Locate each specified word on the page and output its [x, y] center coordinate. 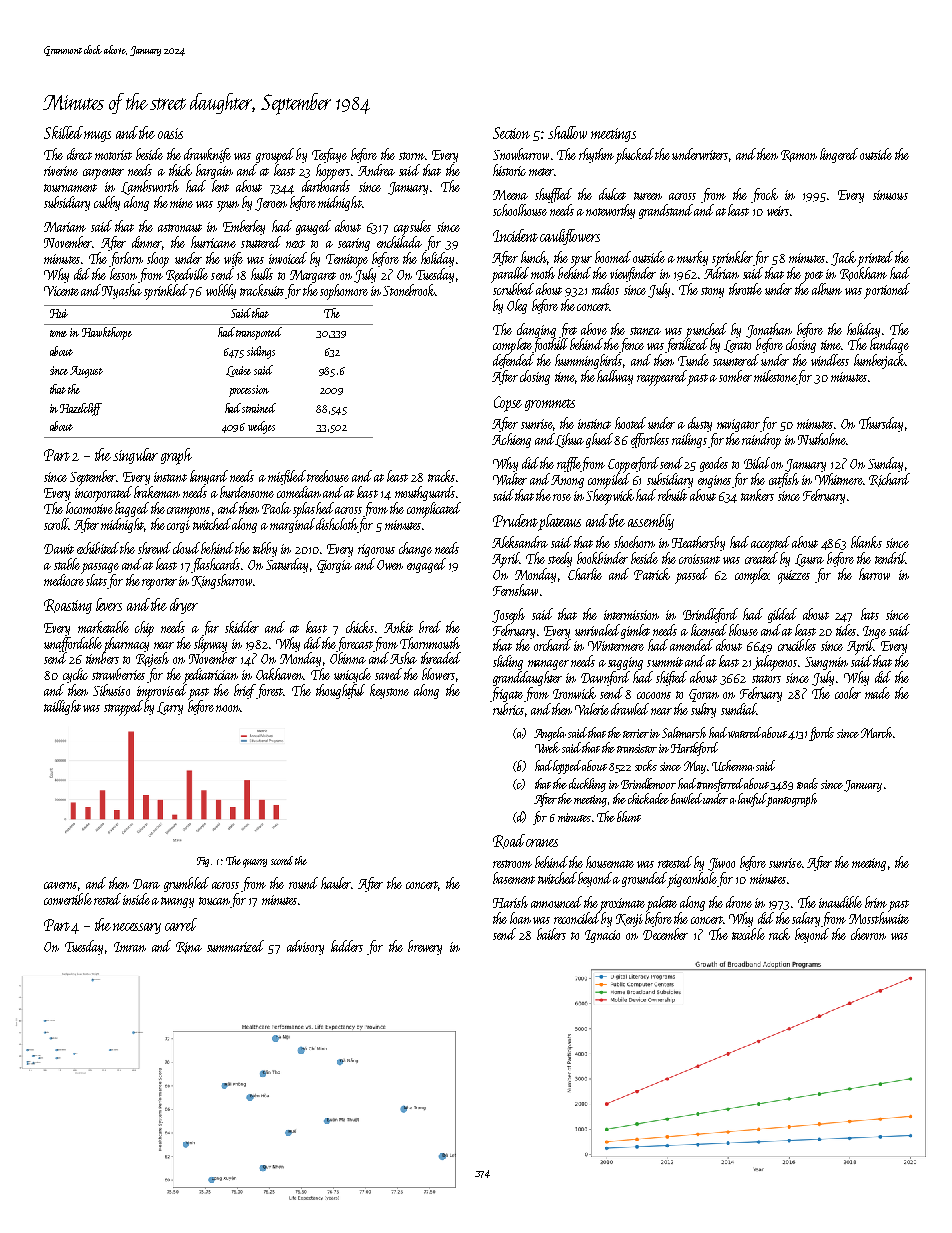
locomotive [89, 508]
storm [412, 156]
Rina [189, 948]
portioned [887, 291]
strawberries [118, 674]
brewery [425, 947]
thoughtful [340, 691]
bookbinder [602, 558]
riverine [61, 171]
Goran [704, 695]
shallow [567, 132]
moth [543, 273]
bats [870, 614]
